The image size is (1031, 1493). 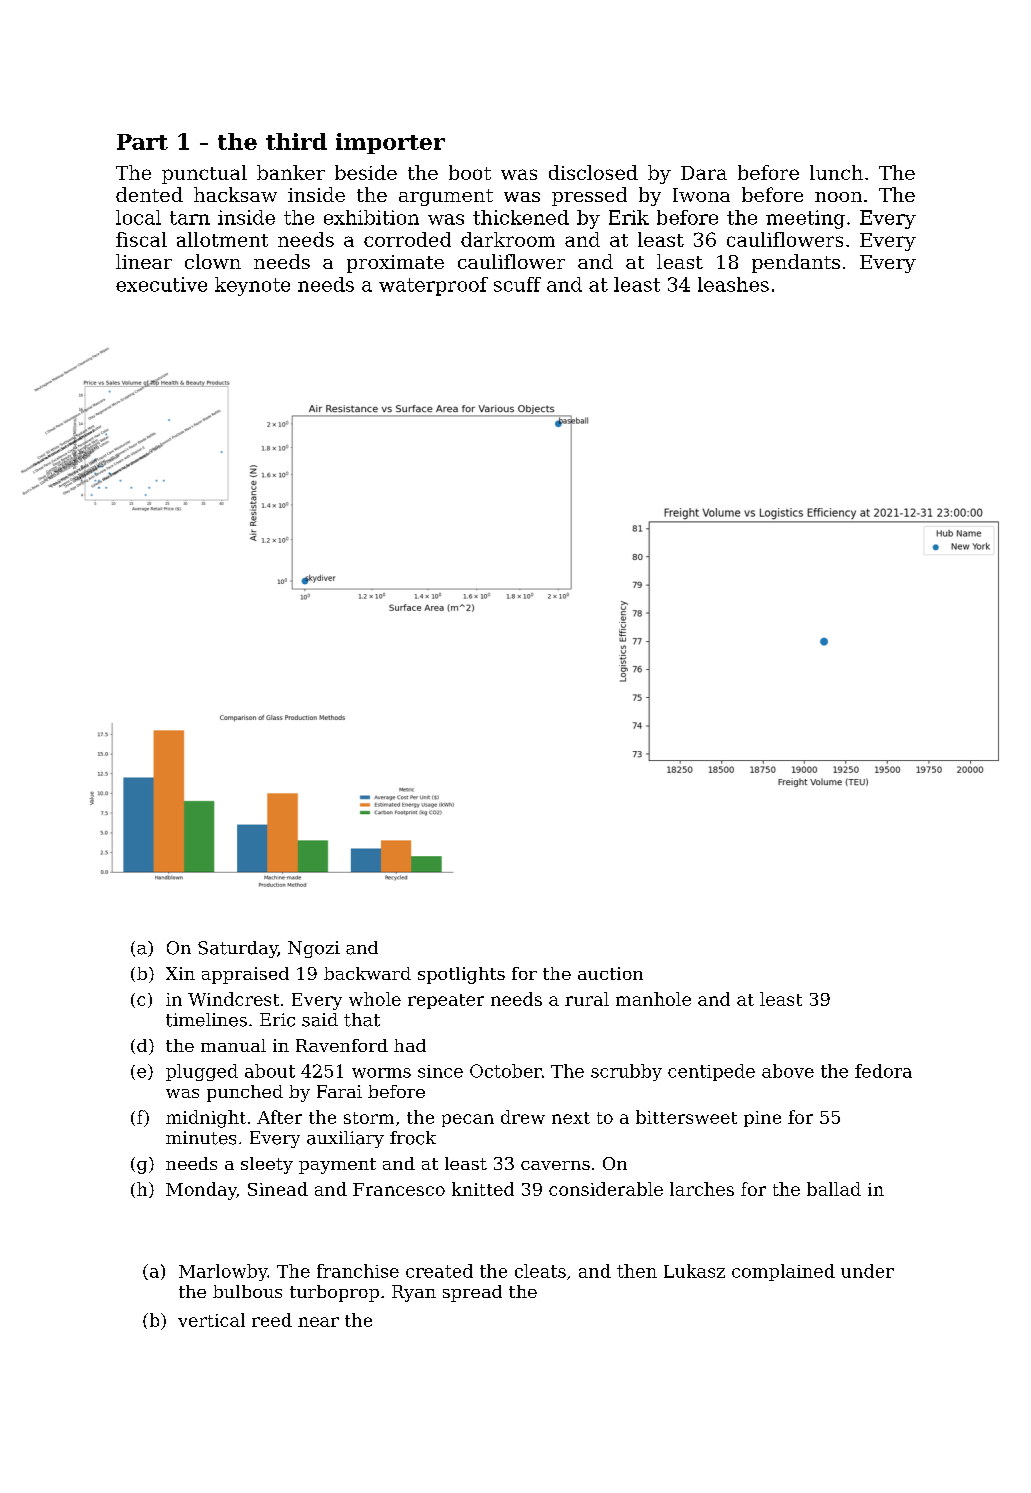 I want to click on keynote, so click(x=252, y=286).
